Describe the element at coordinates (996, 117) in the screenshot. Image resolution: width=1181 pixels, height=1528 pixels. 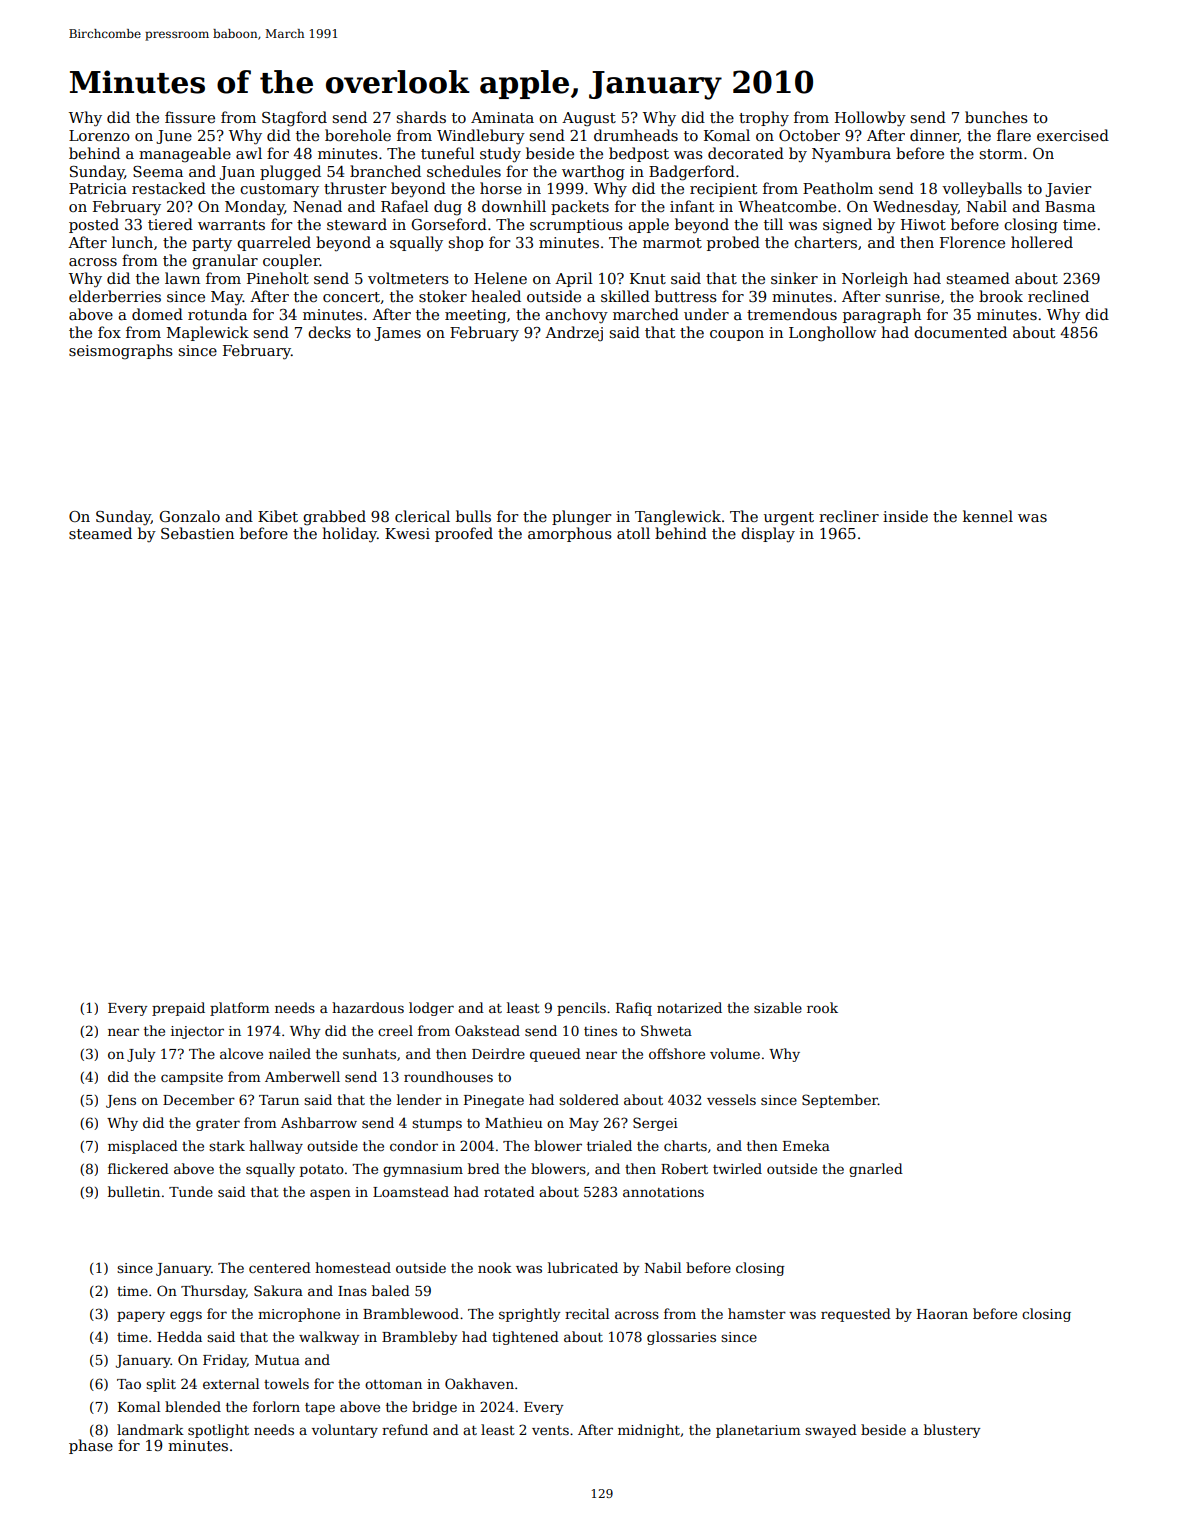
I see `bunches` at that location.
